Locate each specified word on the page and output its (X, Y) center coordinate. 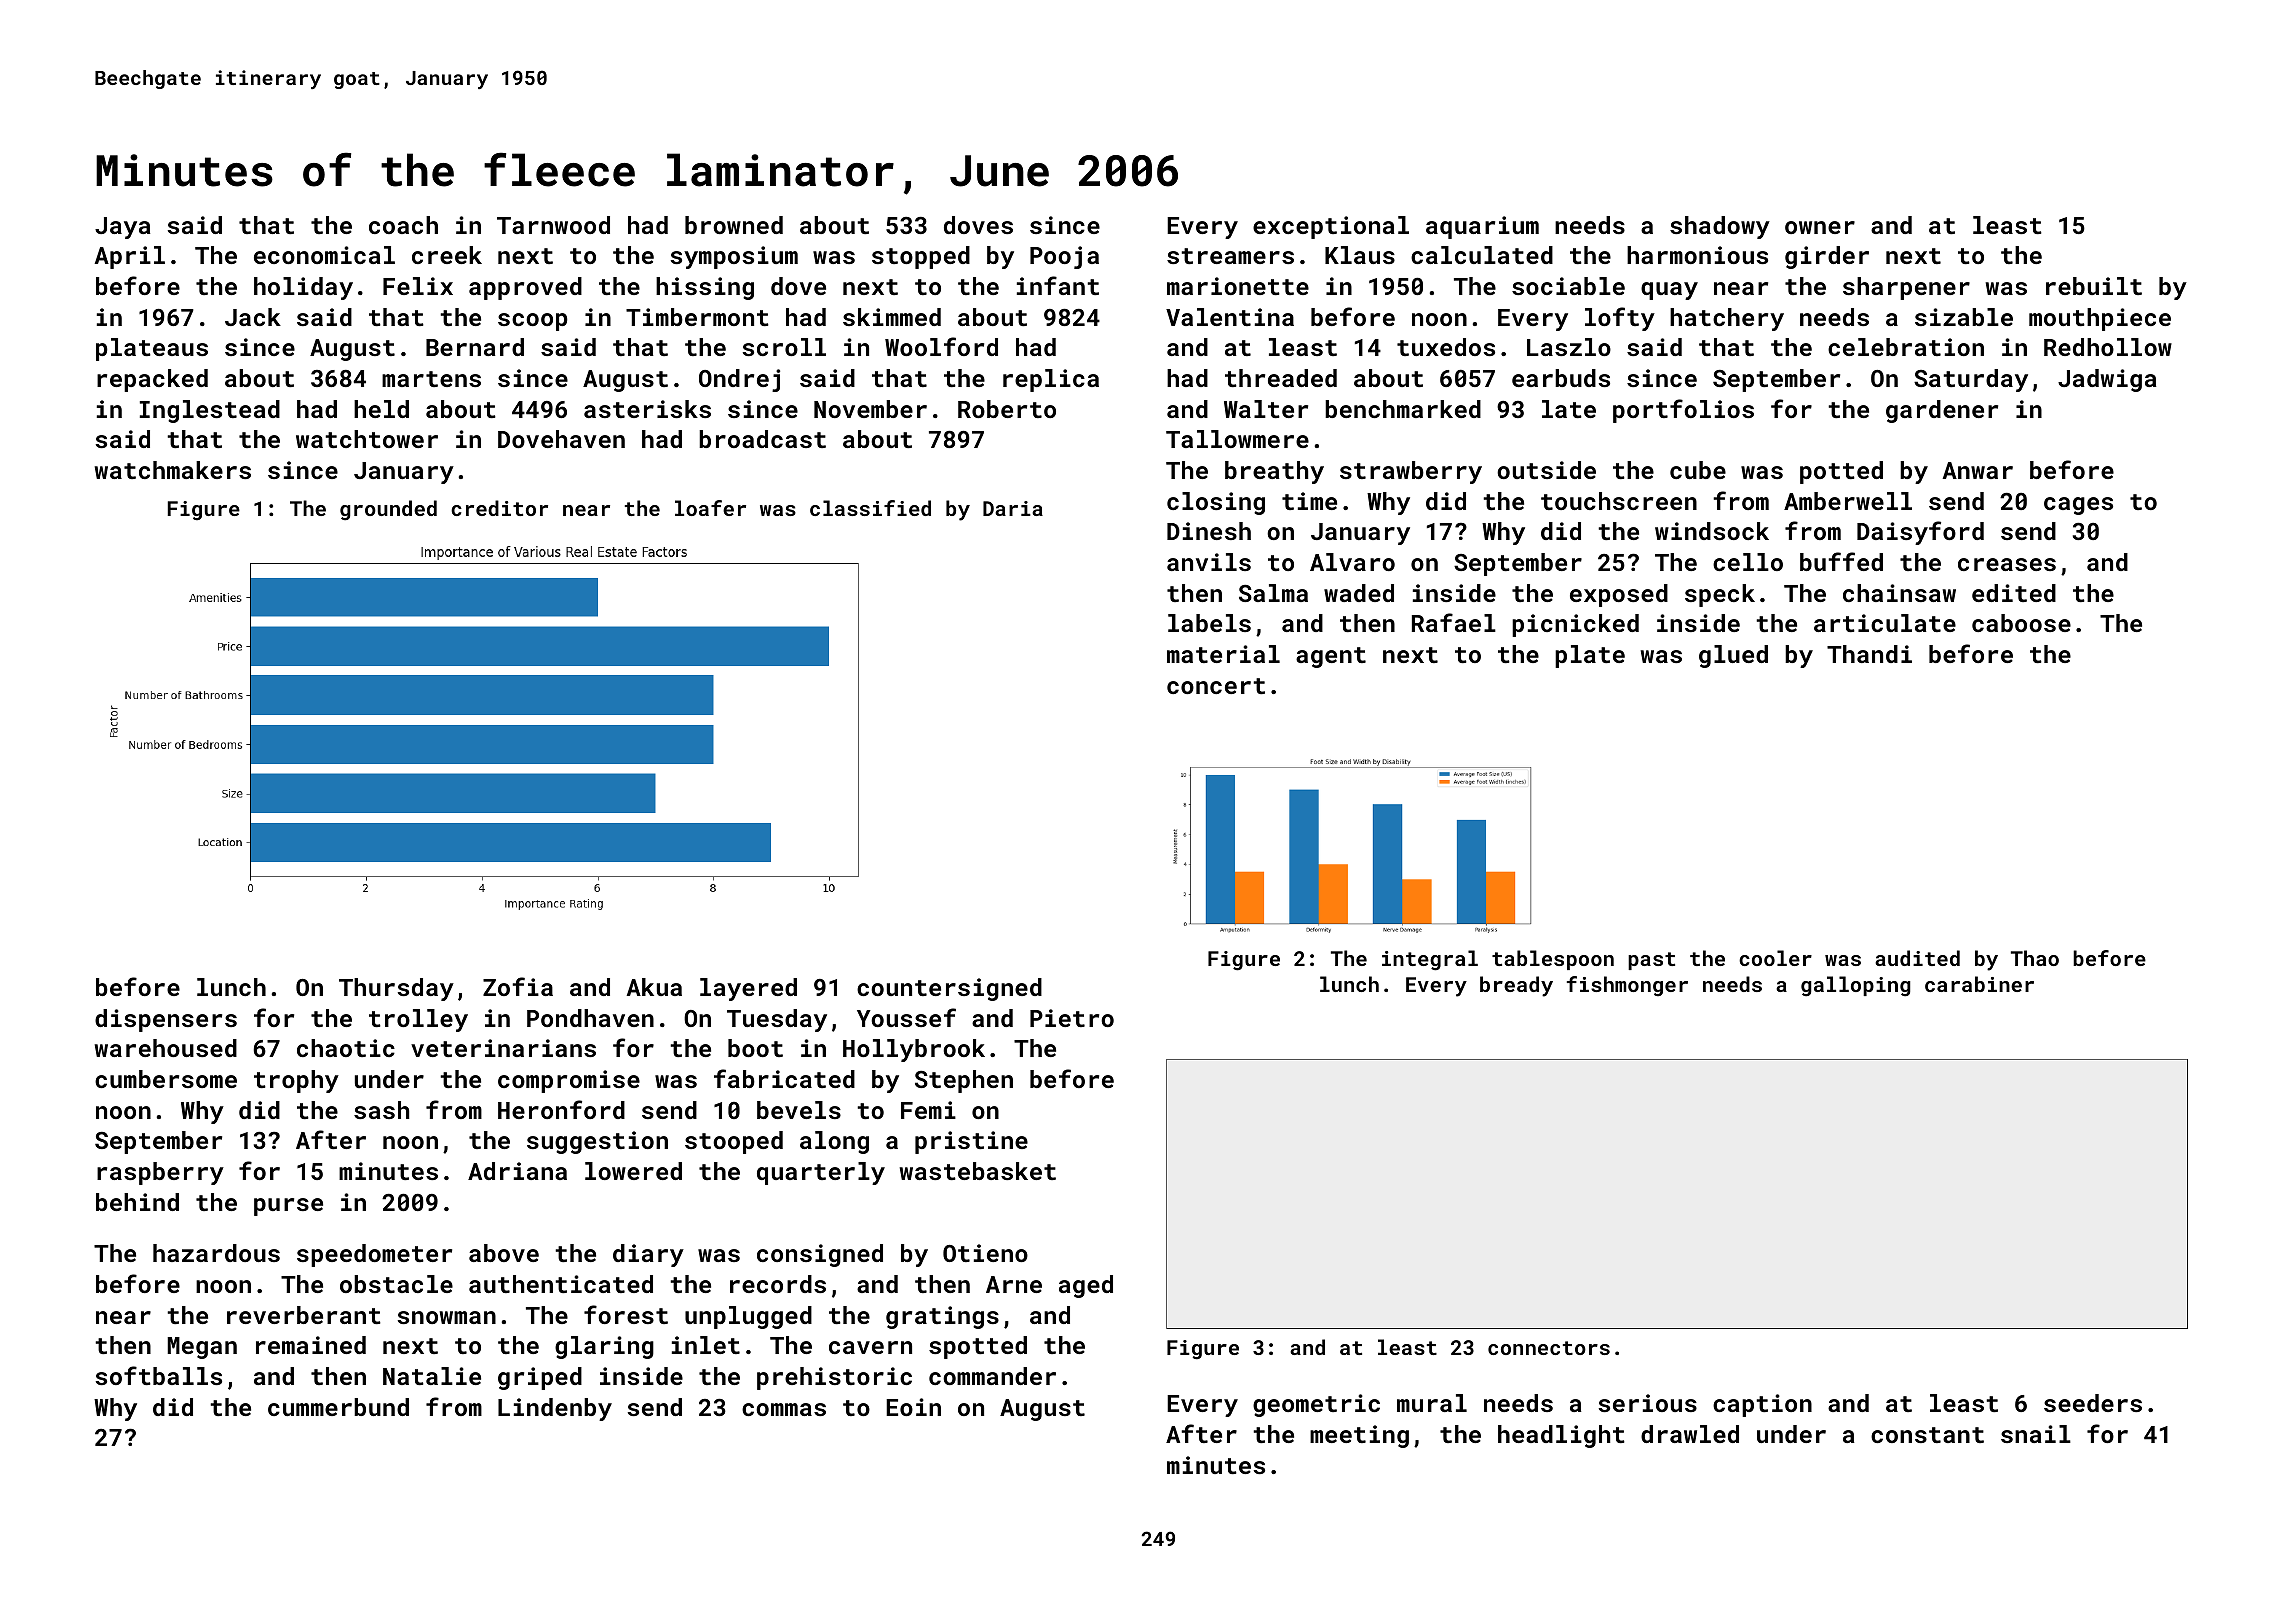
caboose (2021, 623)
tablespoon (1553, 960)
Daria (1013, 508)
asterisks (647, 409)
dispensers (166, 1020)
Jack (253, 317)
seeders (2093, 1403)
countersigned (949, 989)
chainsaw (1899, 593)
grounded (388, 510)
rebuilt (2094, 286)
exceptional (1331, 227)
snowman (447, 1317)
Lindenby (555, 1409)
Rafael (1454, 622)
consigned (820, 1255)
